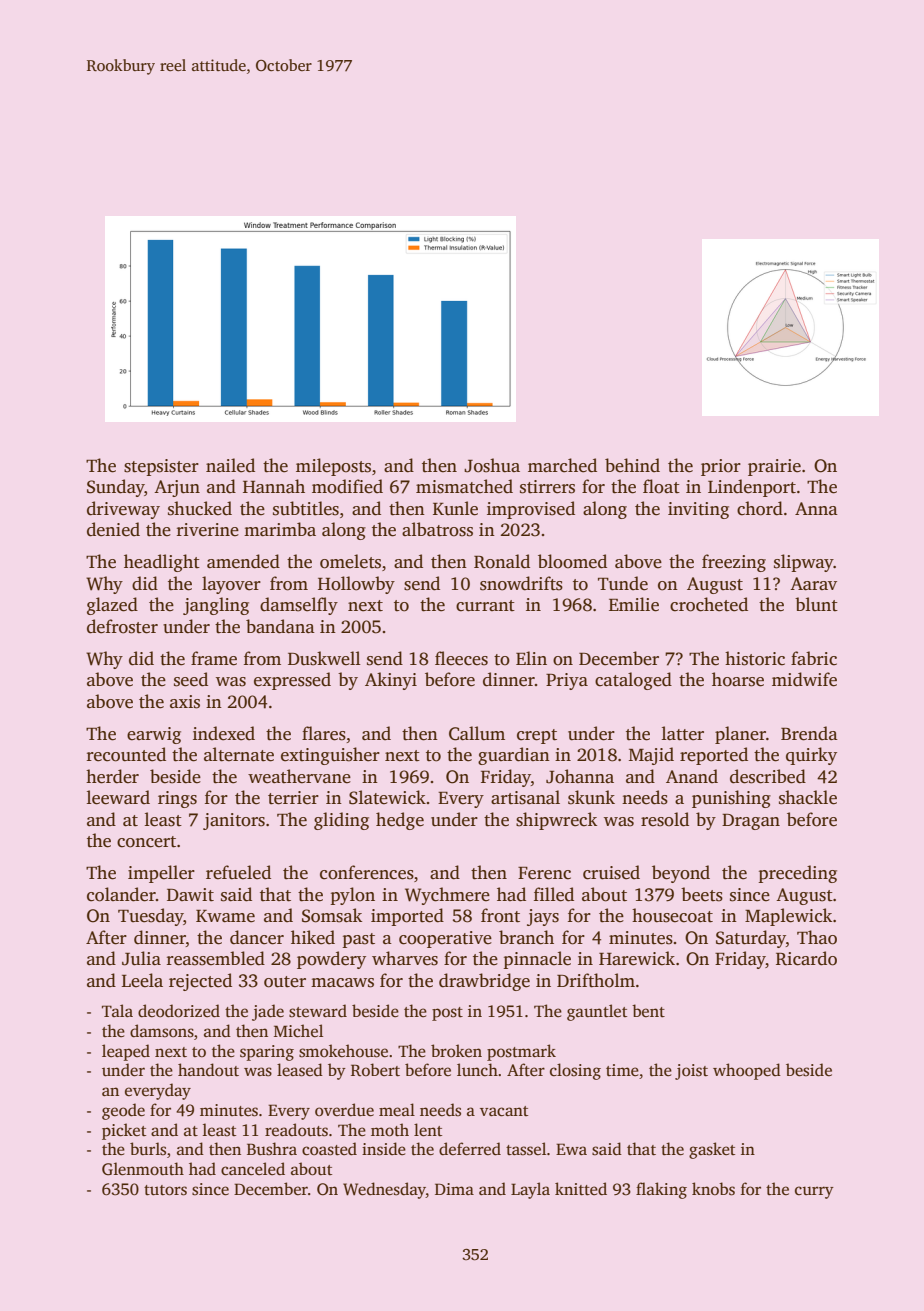 The image size is (924, 1311). Describe the element at coordinates (292, 681) in the screenshot. I see `expressed` at that location.
